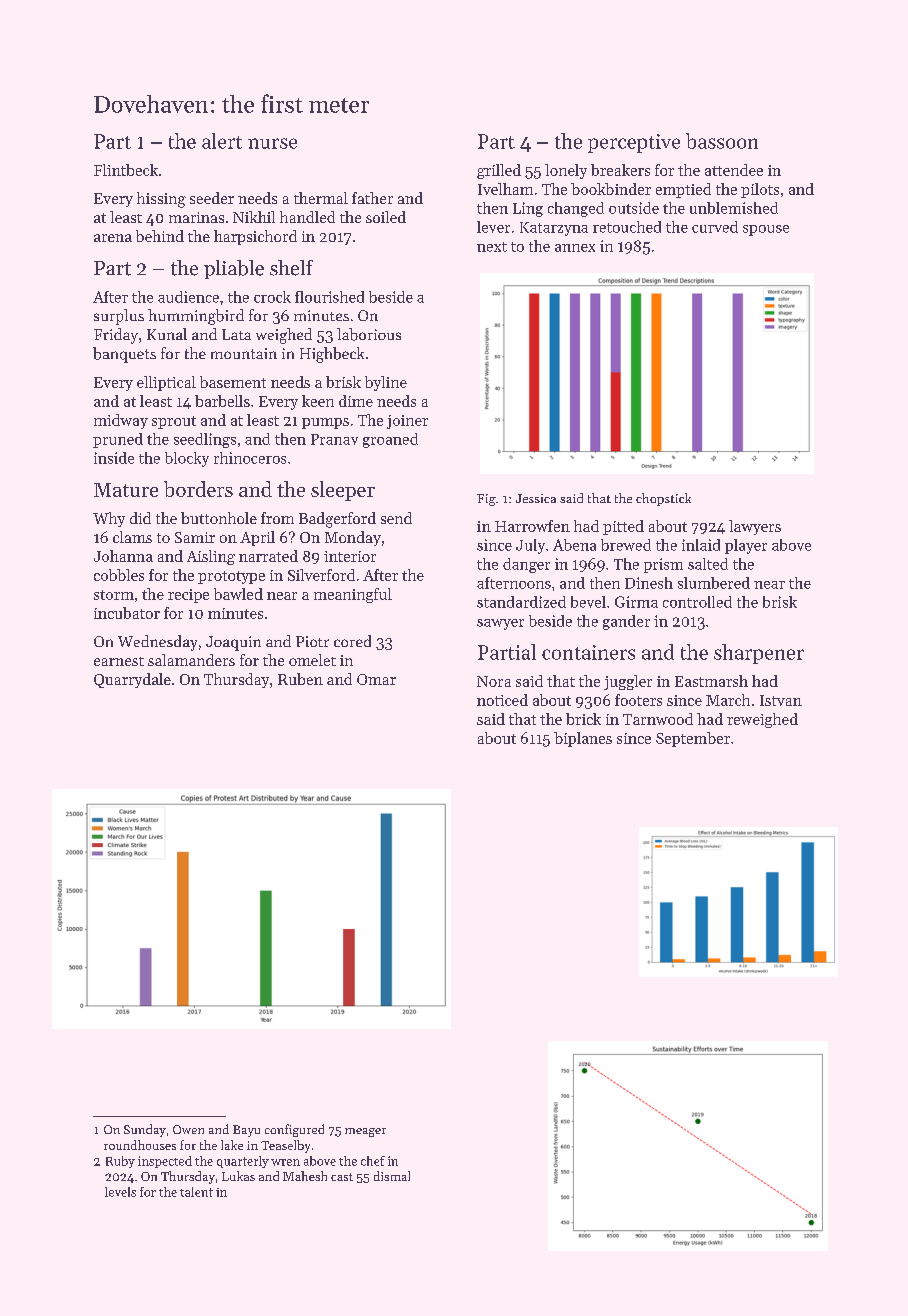 This screenshot has width=908, height=1316. I want to click on biplanes, so click(583, 739).
